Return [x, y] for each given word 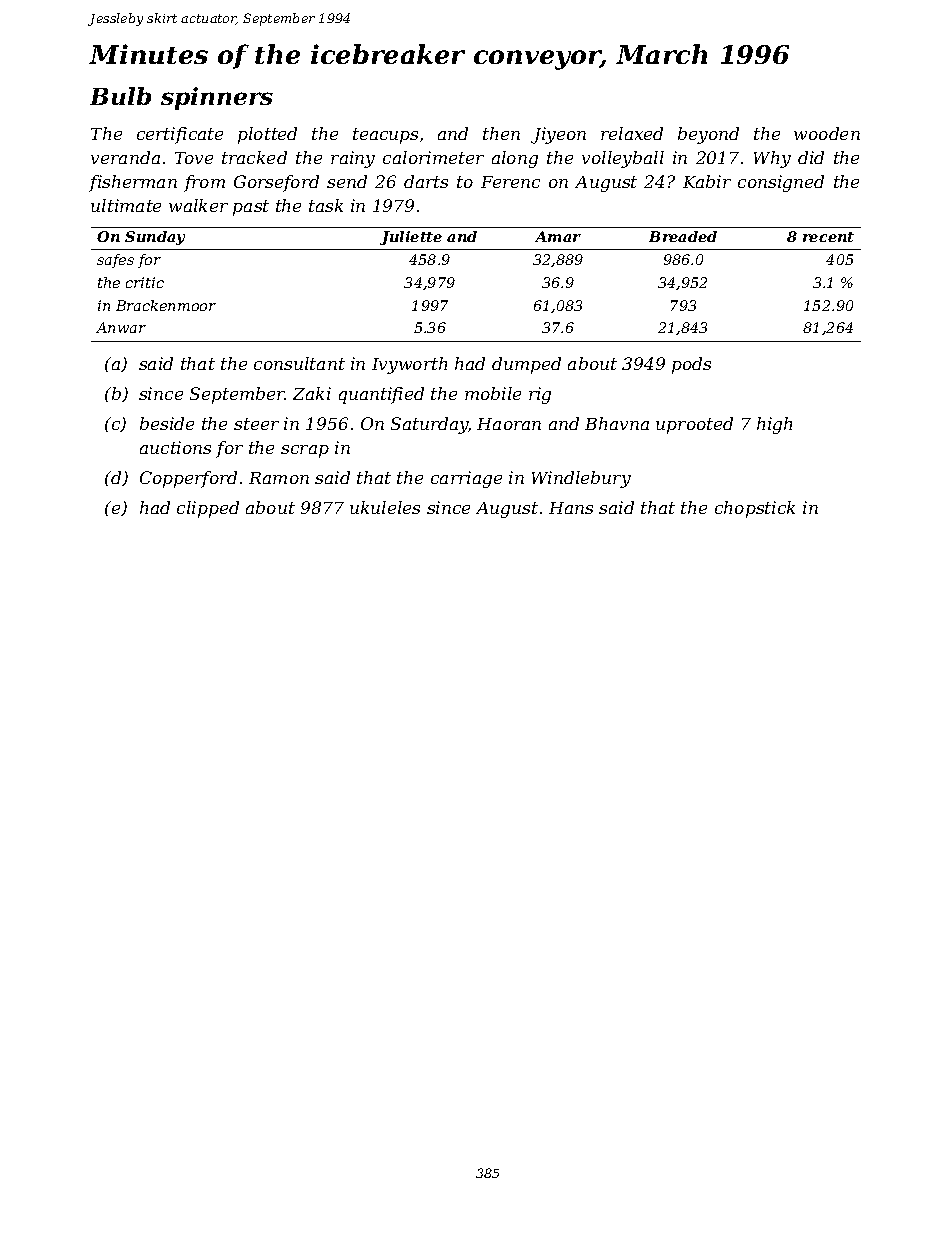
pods [691, 365]
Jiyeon [558, 135]
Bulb [120, 96]
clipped [208, 509]
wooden [827, 133]
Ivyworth [409, 365]
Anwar [121, 327]
